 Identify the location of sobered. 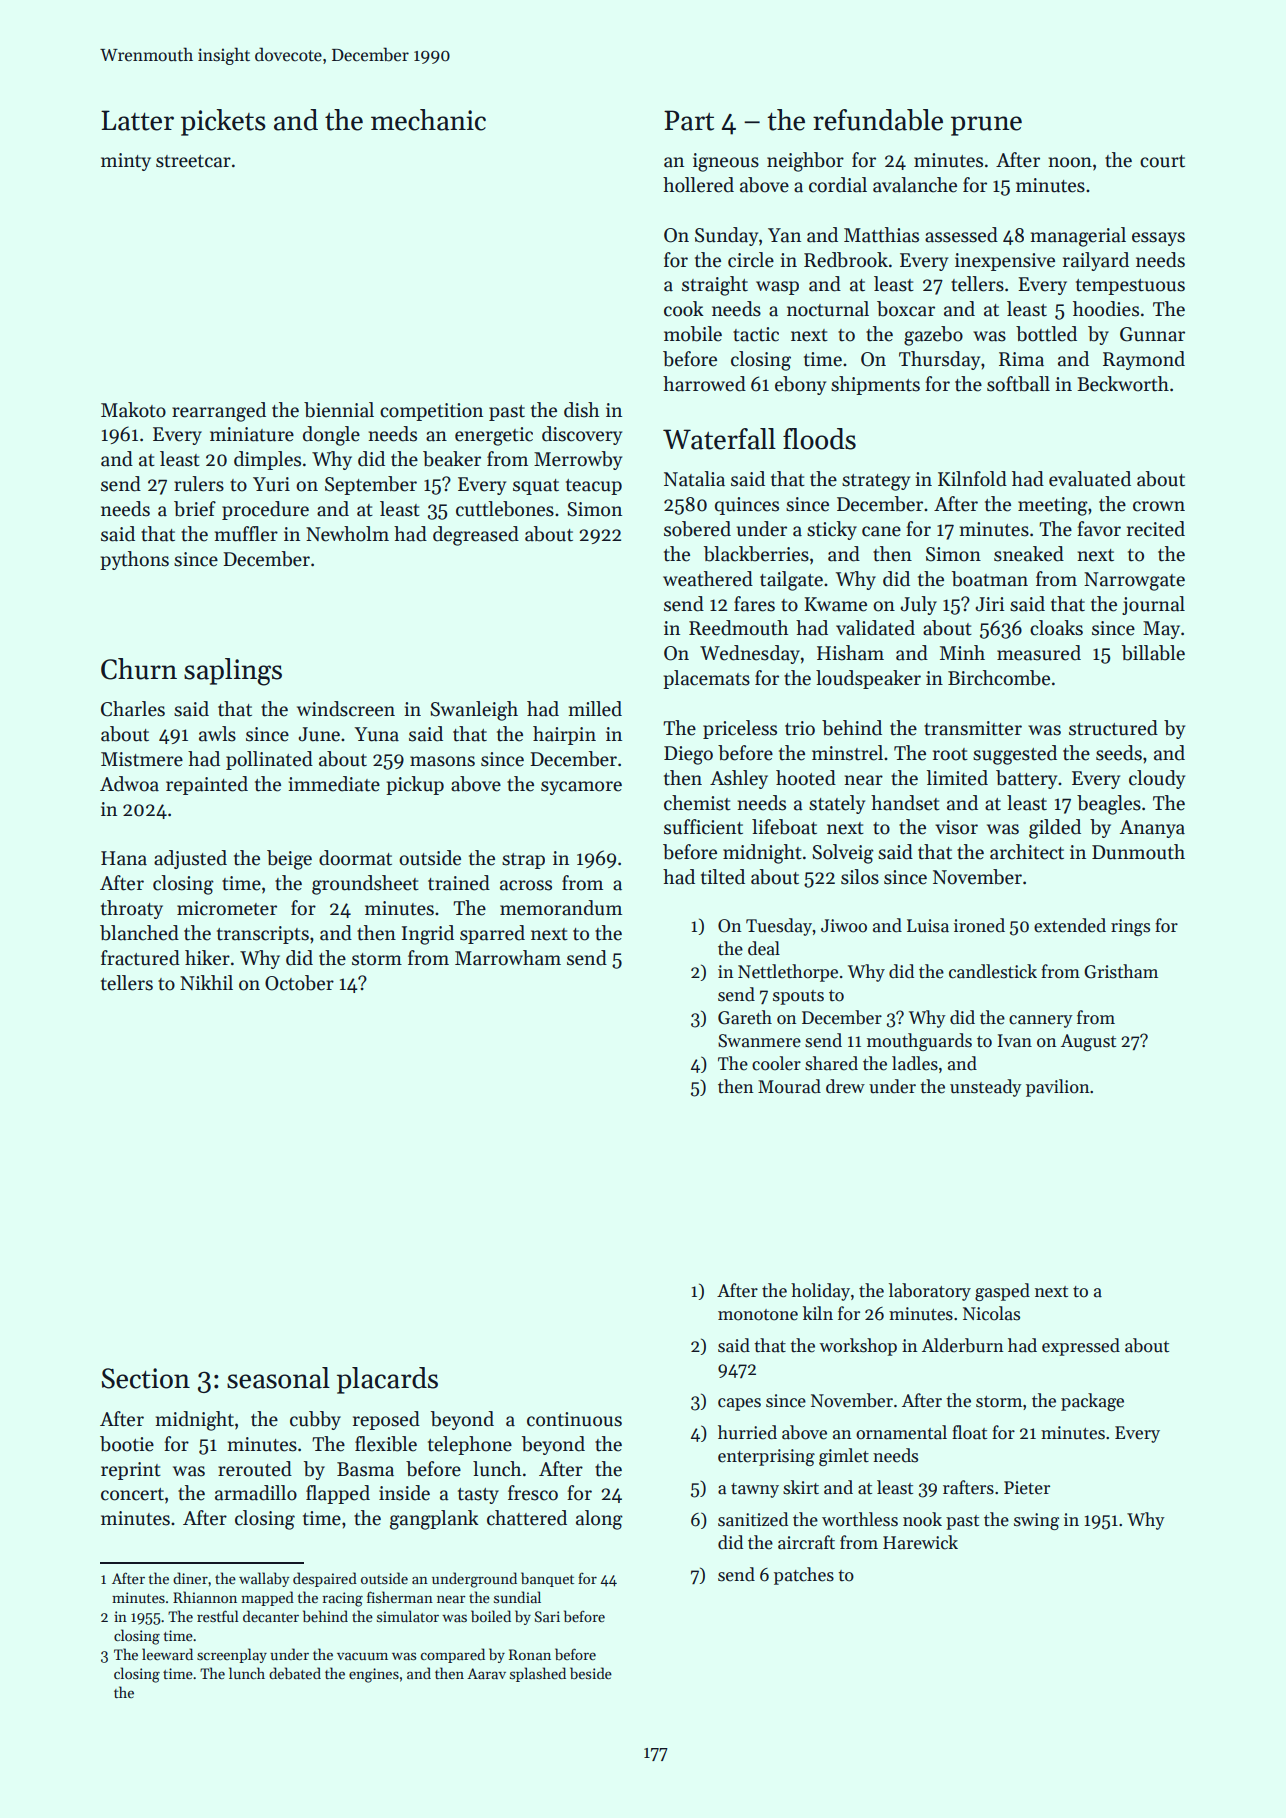
(697, 529).
